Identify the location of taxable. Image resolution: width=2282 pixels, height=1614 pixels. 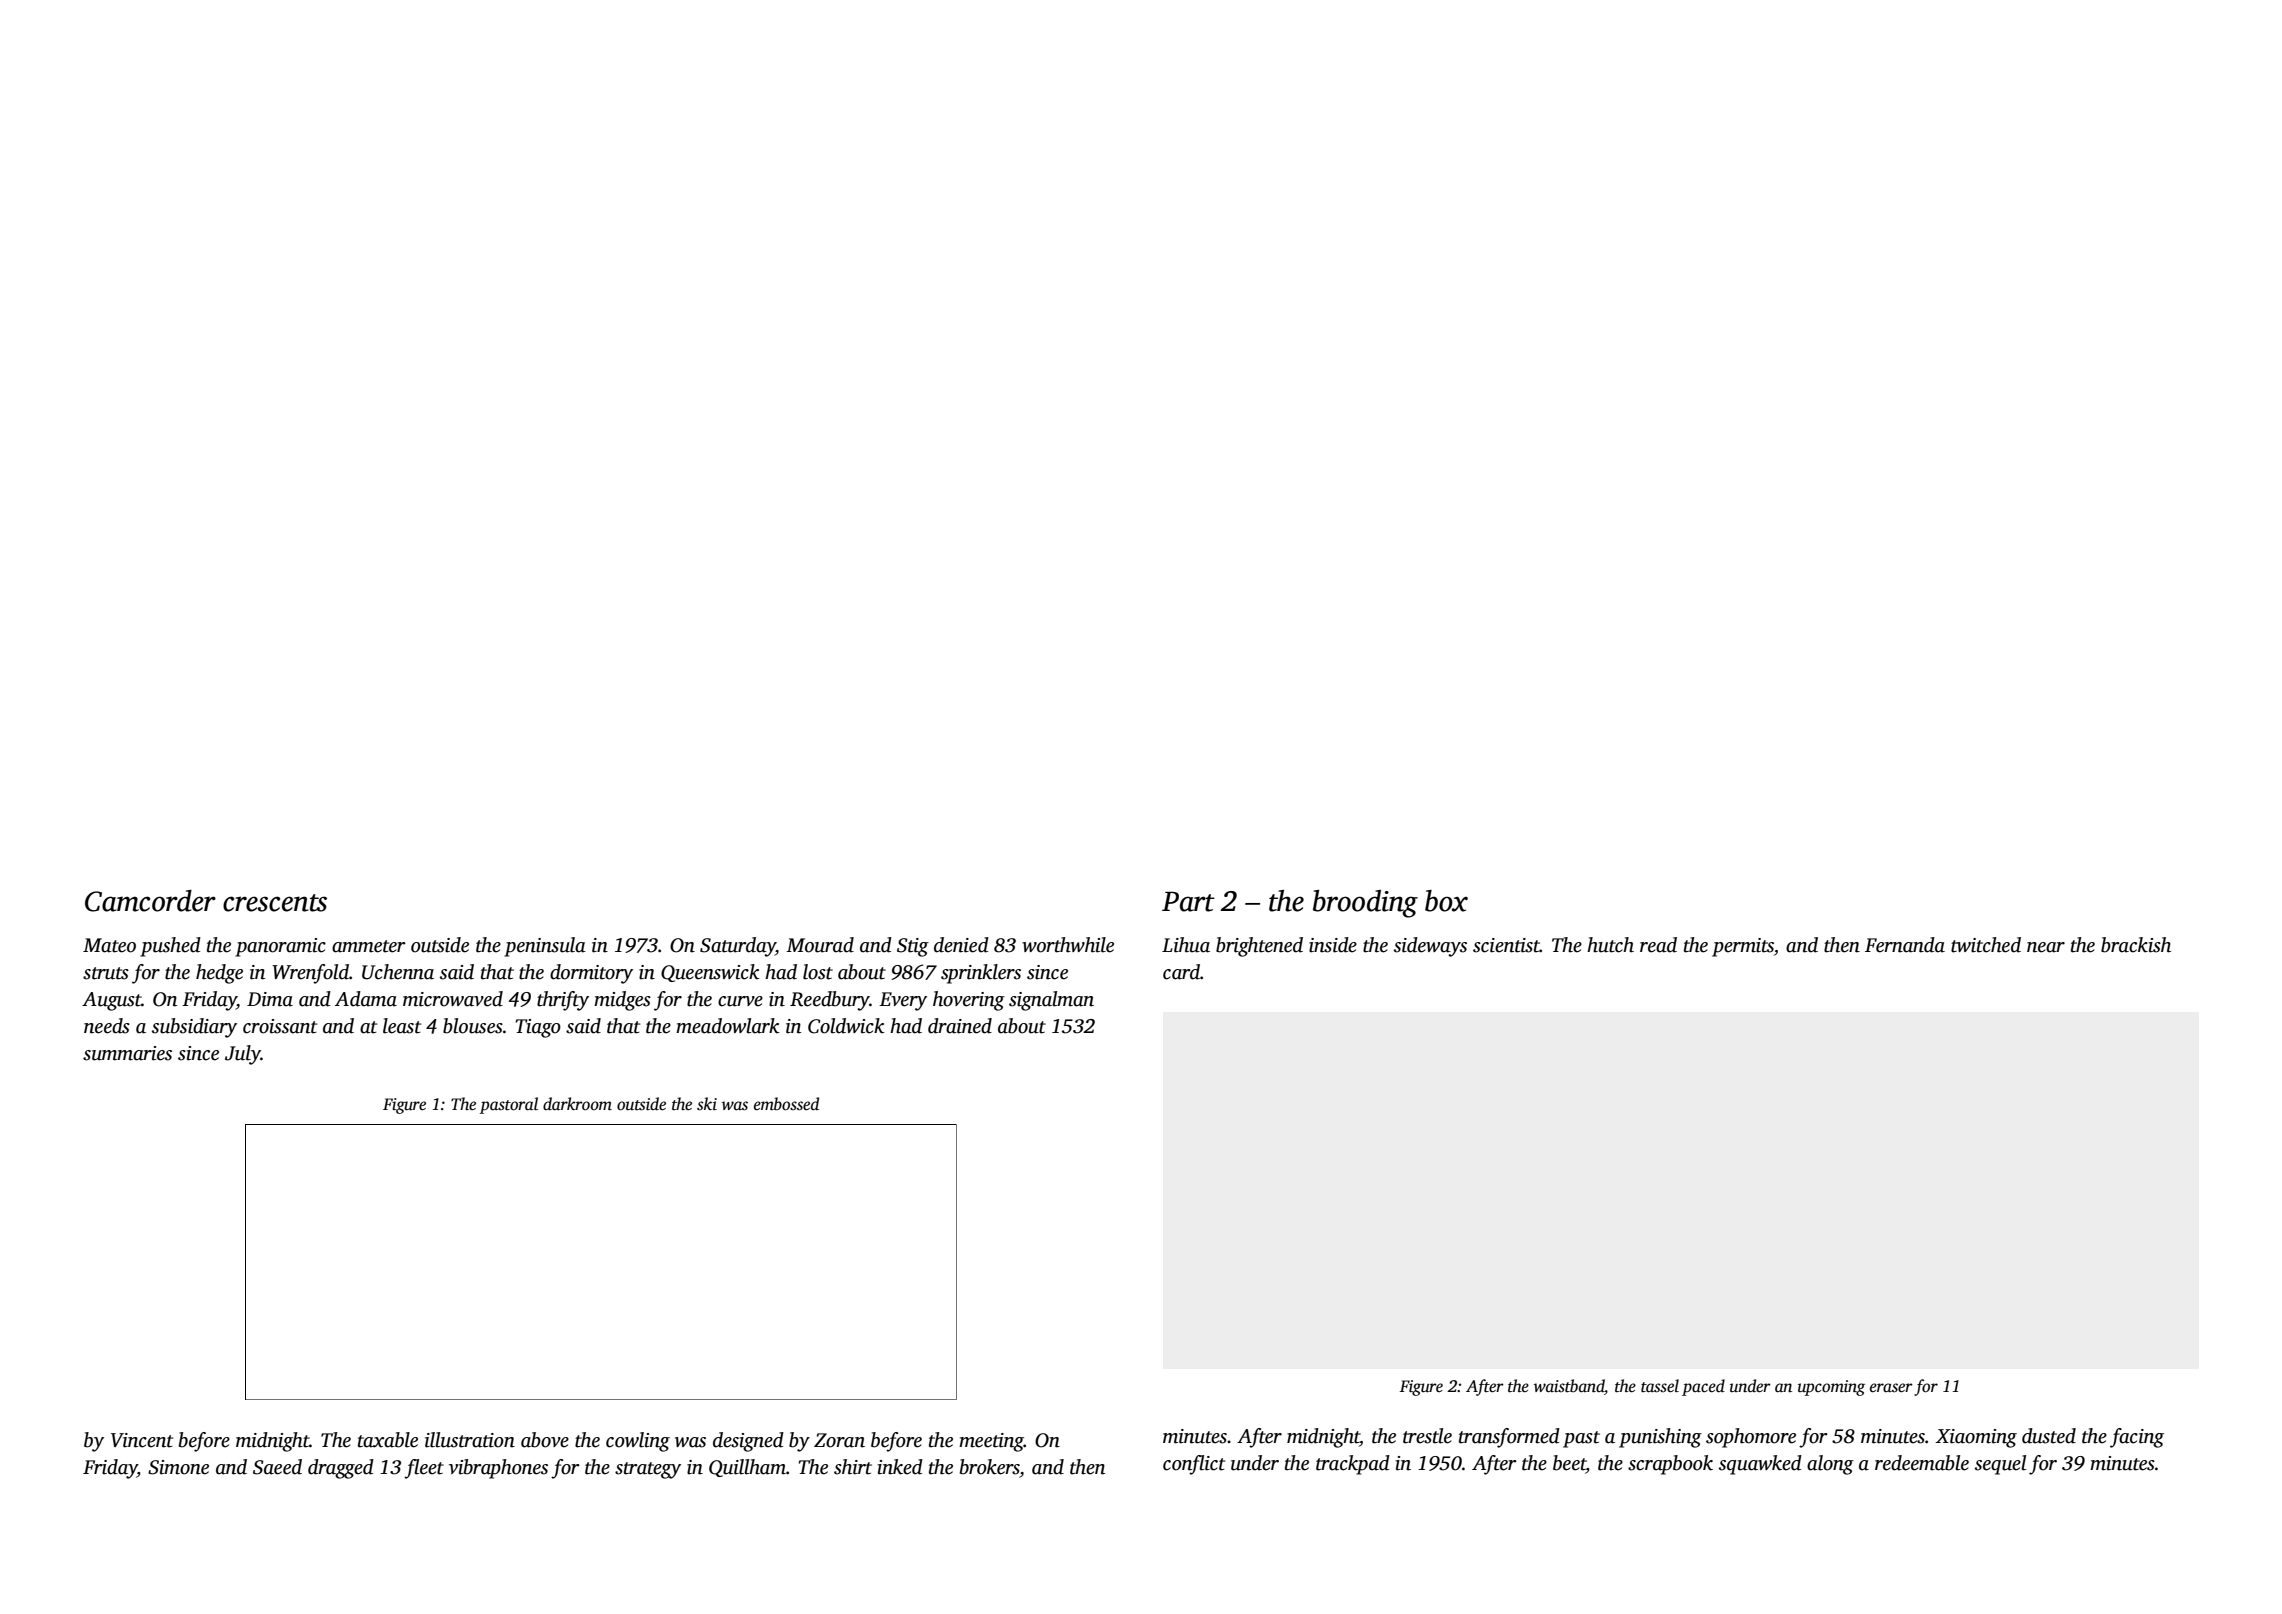
(388, 1440).
